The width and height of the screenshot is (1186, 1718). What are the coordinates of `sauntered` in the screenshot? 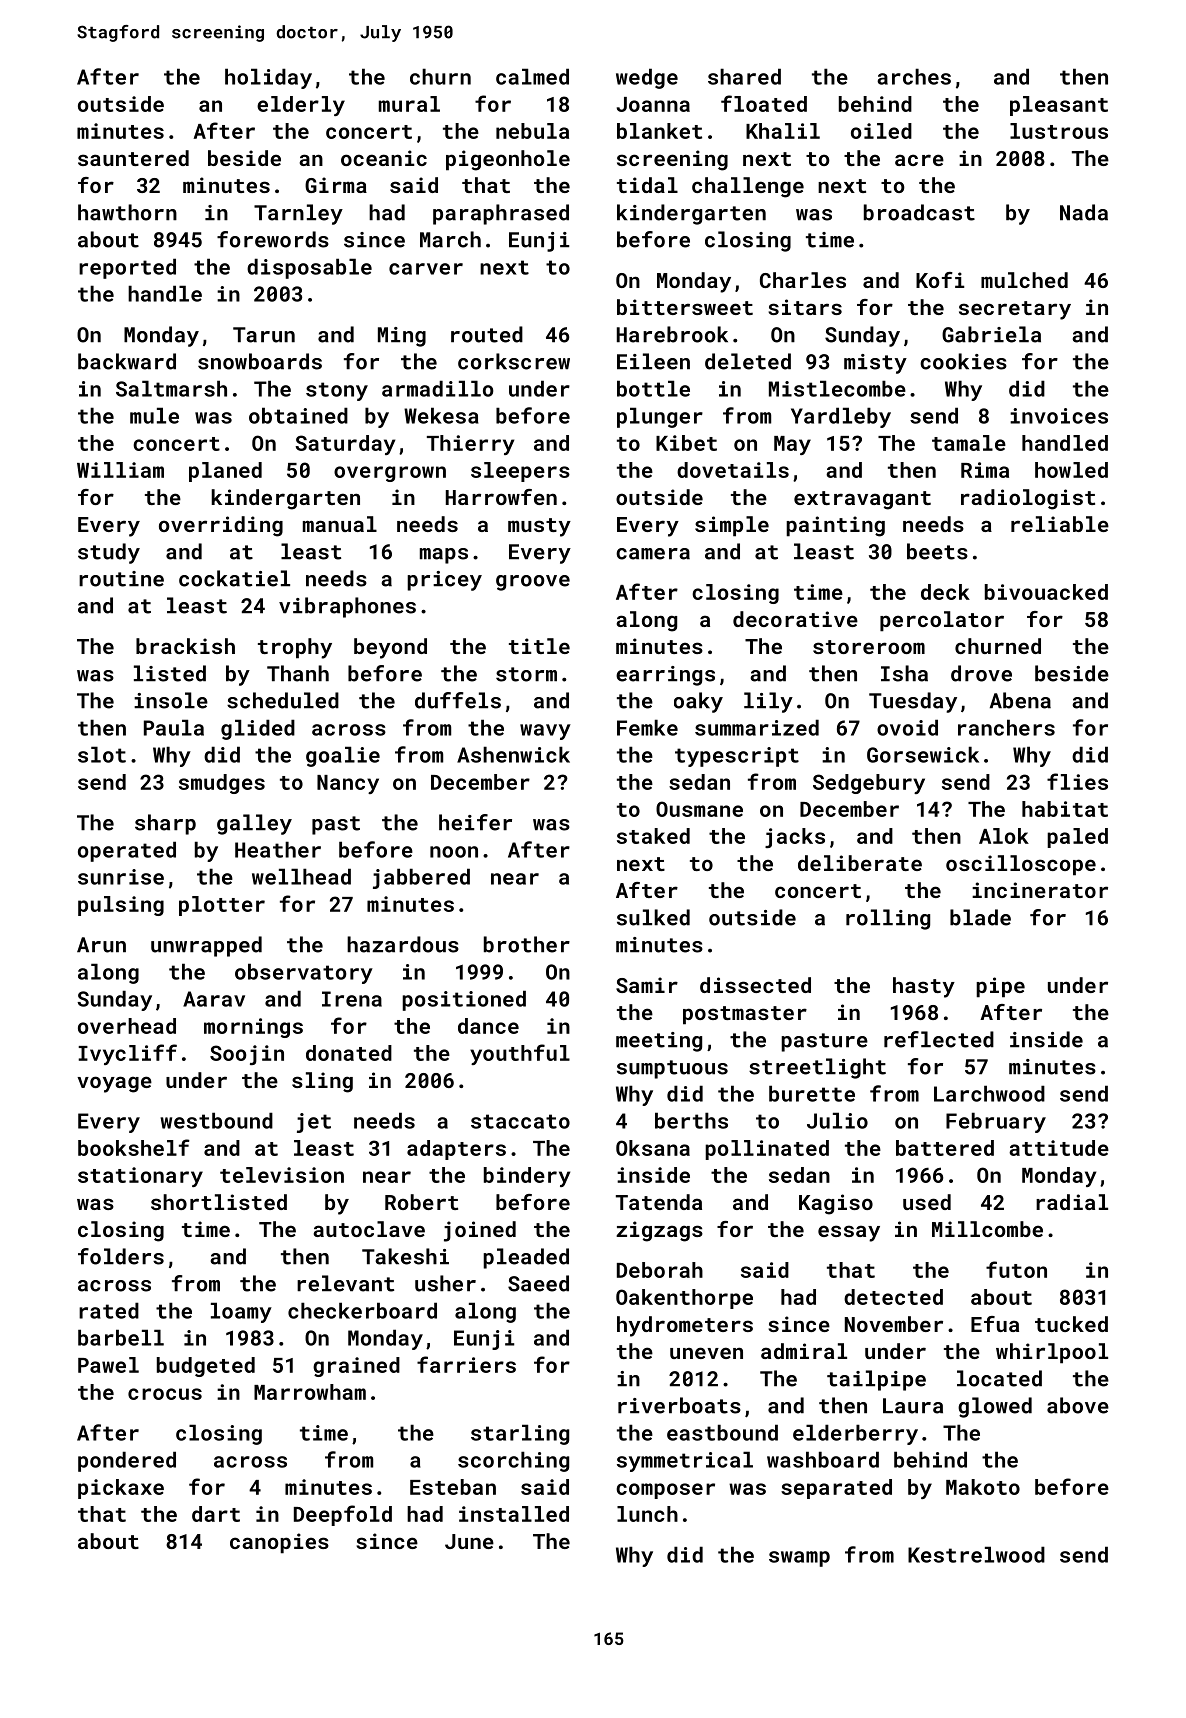 It's located at (133, 158).
